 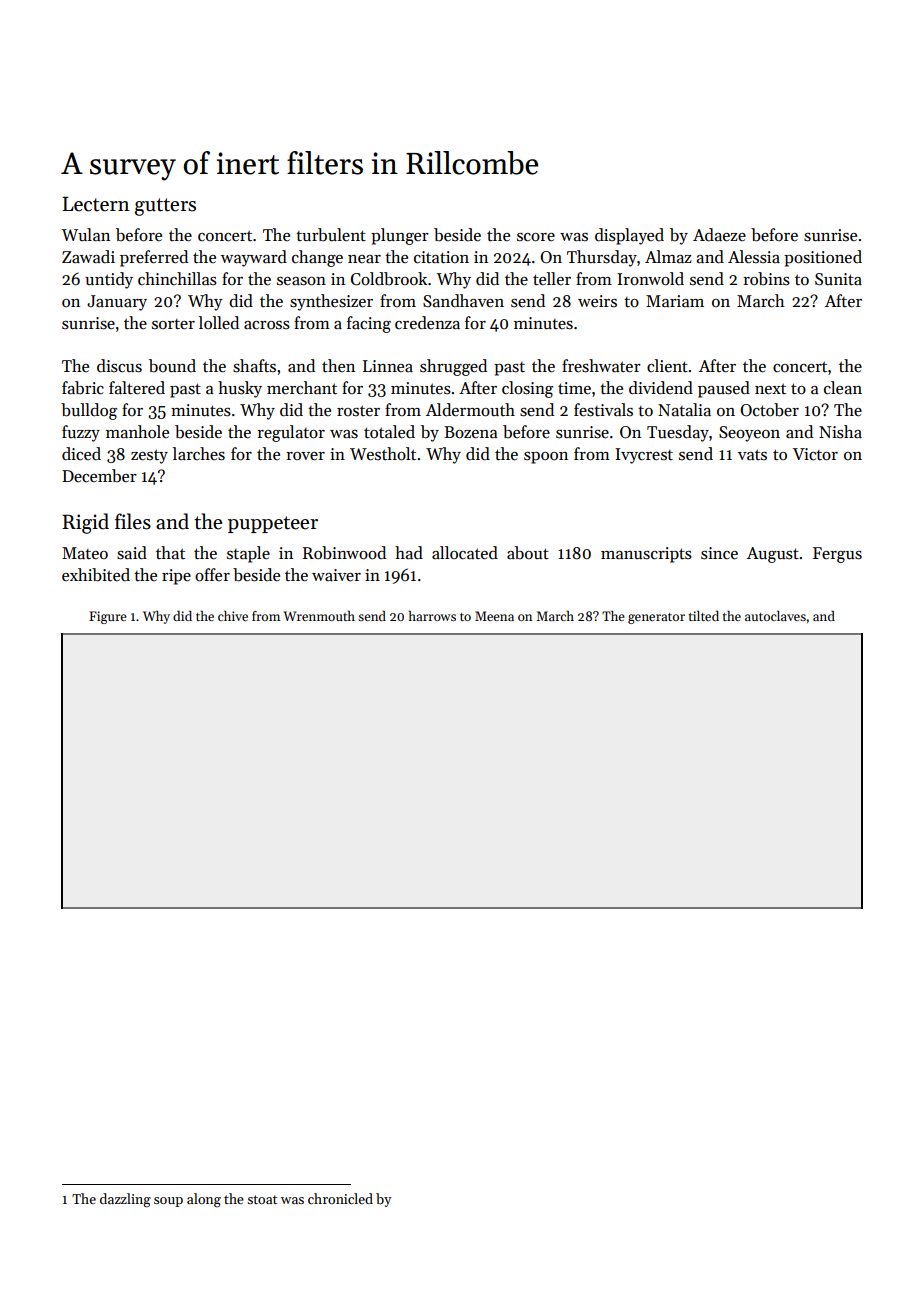 I want to click on dazzling, so click(x=125, y=1200).
